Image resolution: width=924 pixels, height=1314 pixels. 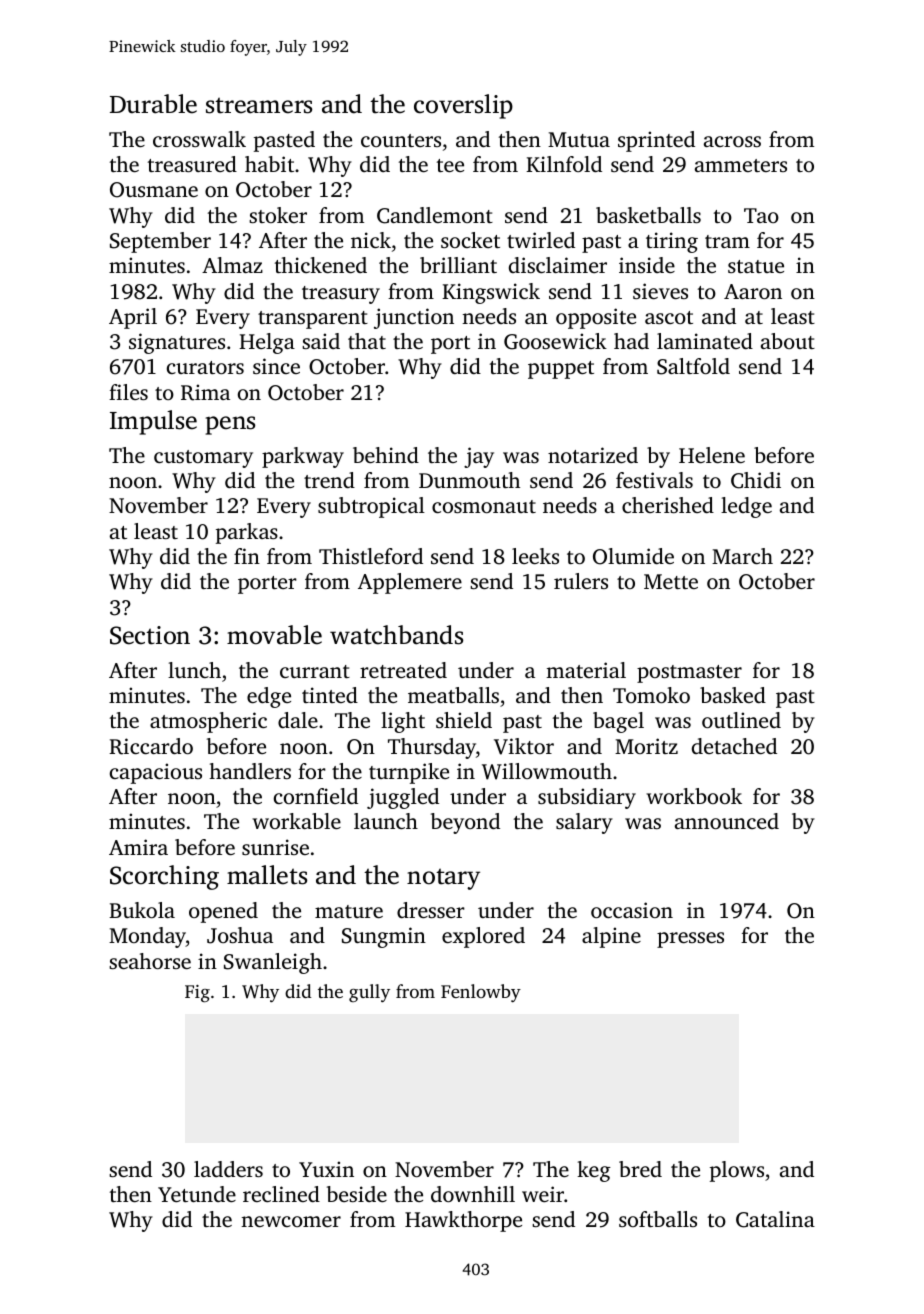 What do you see at coordinates (656, 141) in the image?
I see `sprinted` at bounding box center [656, 141].
